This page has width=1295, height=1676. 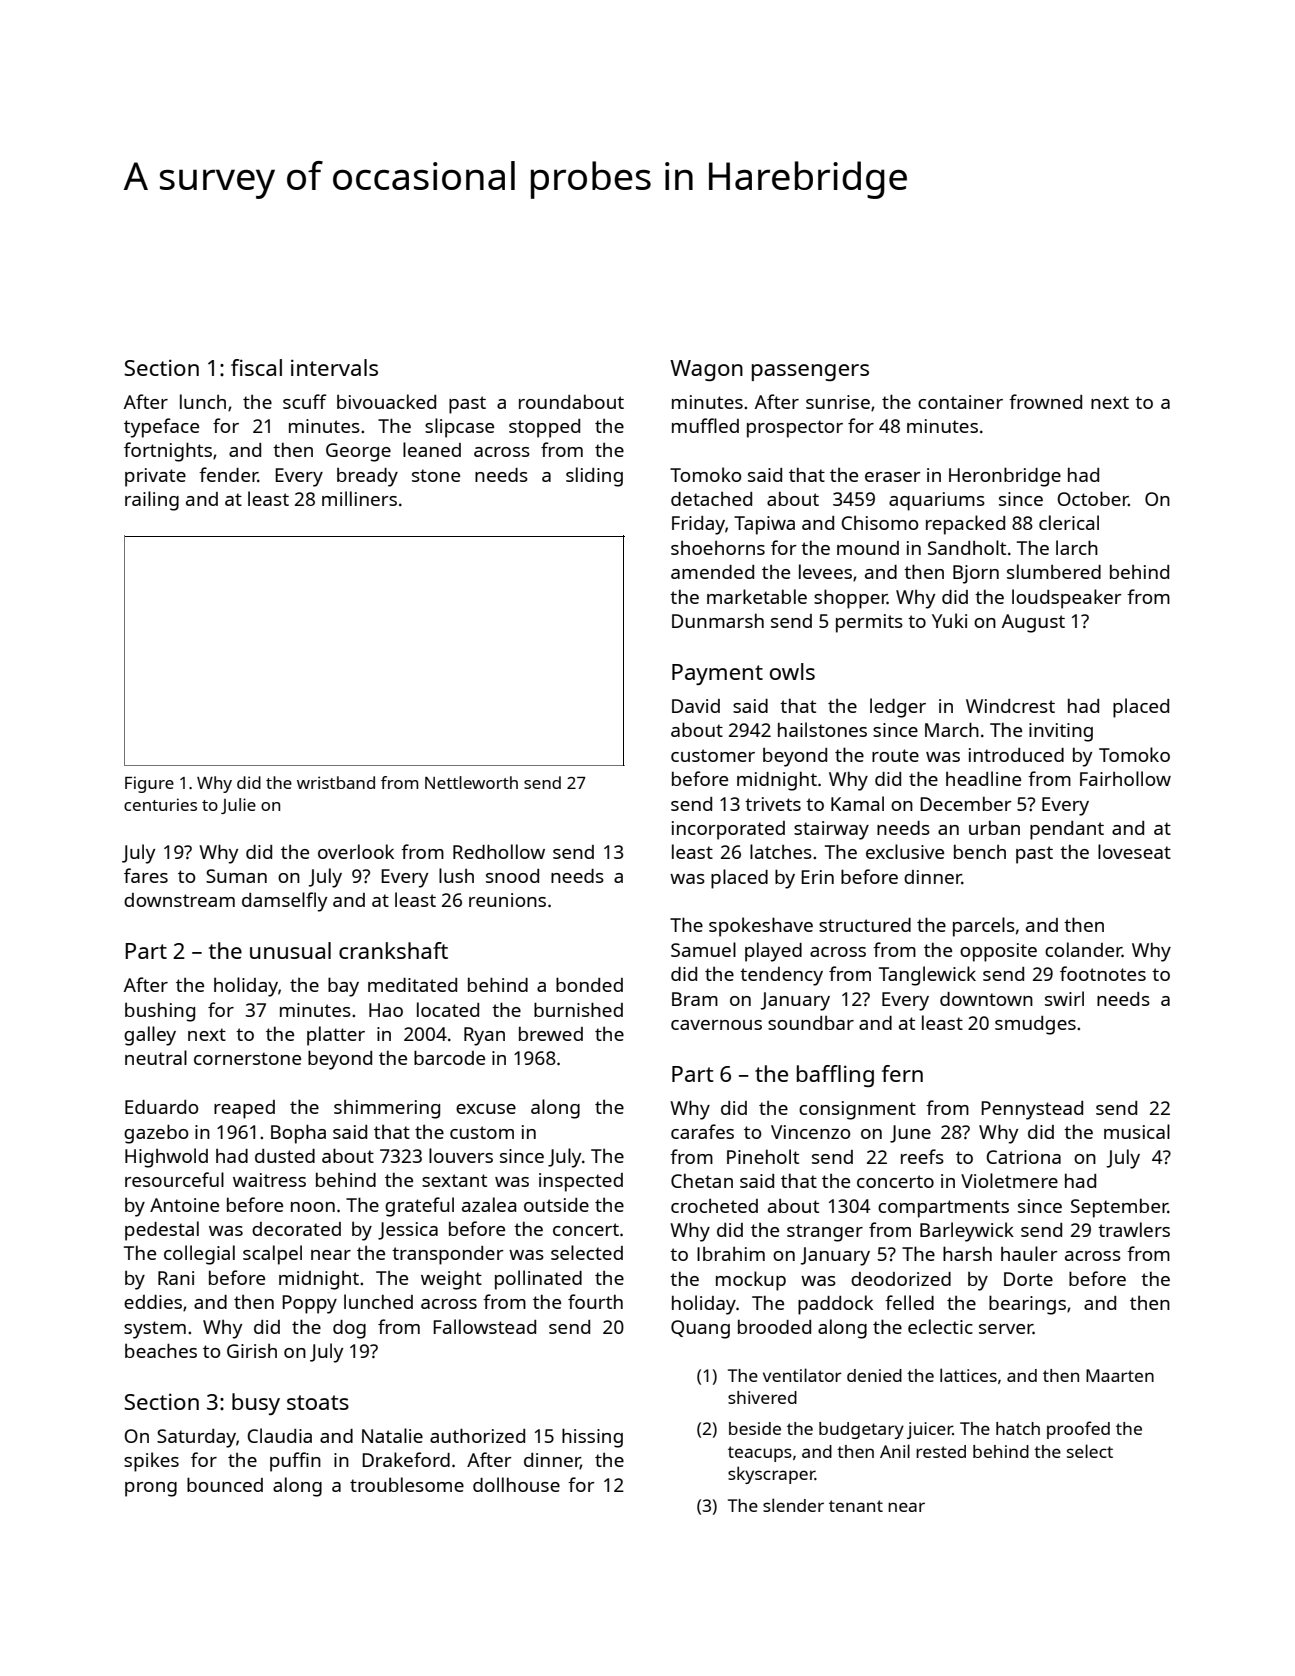 I want to click on intervals, so click(x=334, y=367).
